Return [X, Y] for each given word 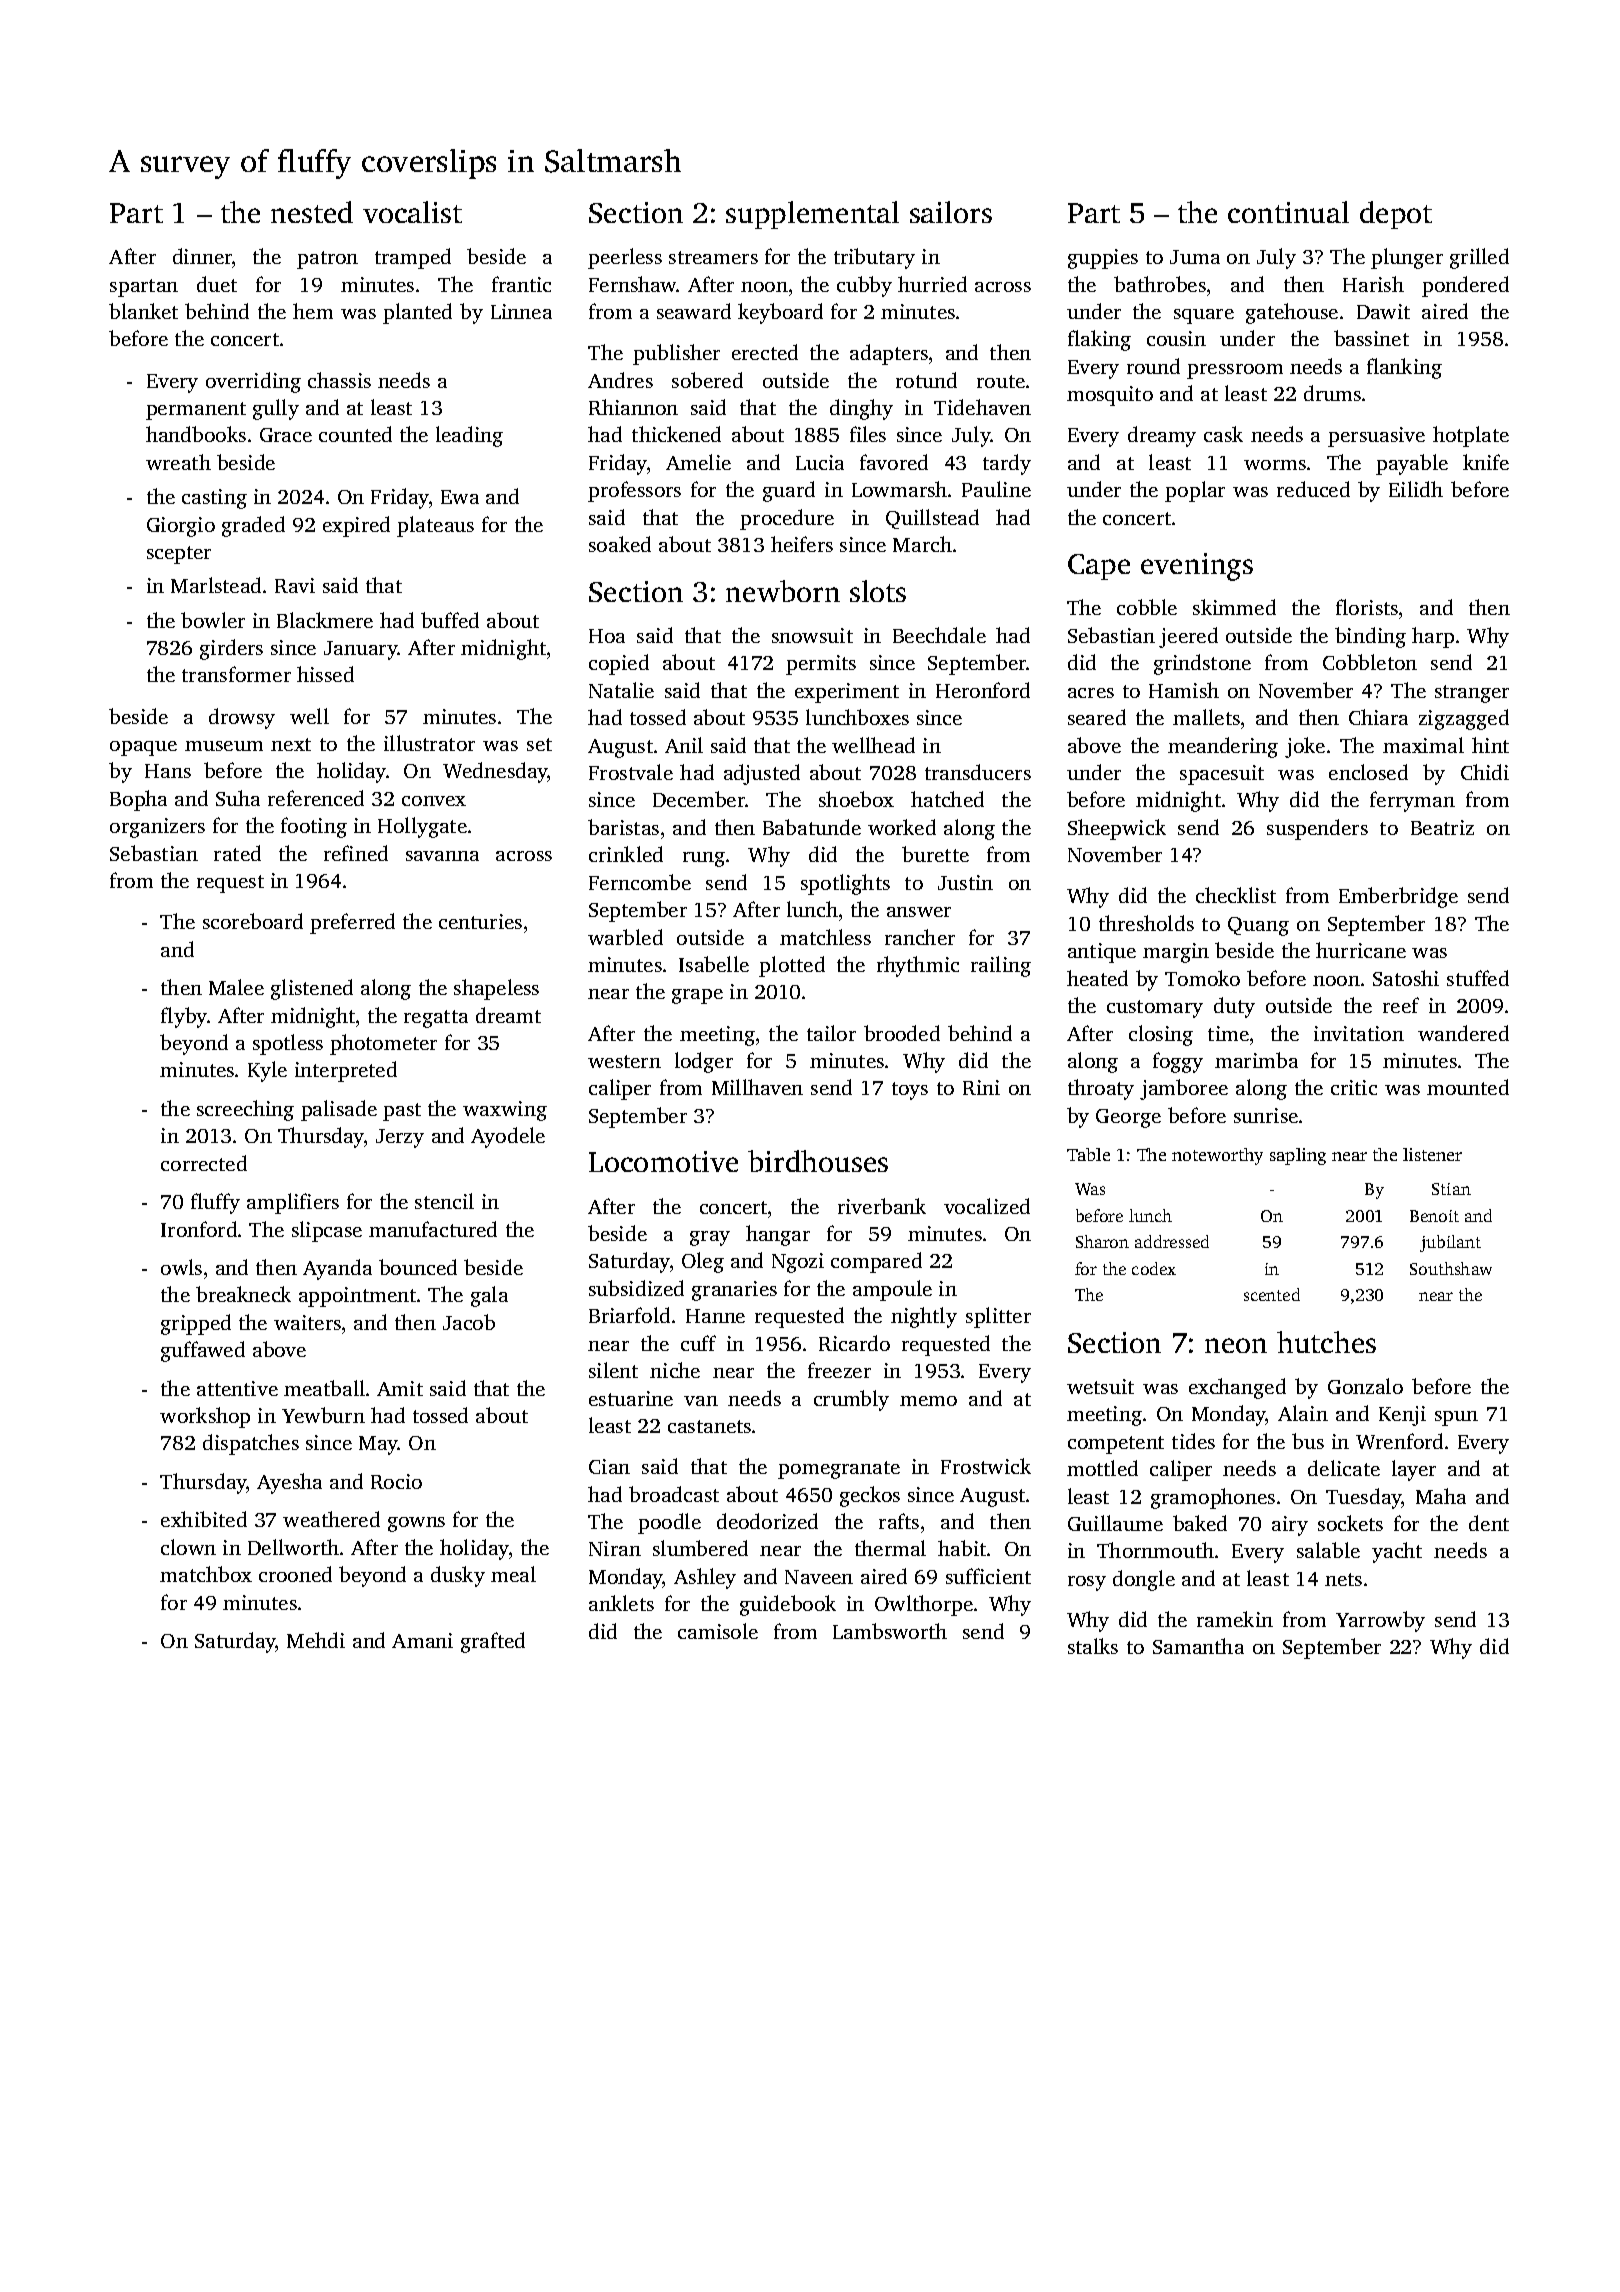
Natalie [621, 690]
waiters [307, 1322]
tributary [874, 258]
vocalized [987, 1206]
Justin [965, 882]
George [1128, 1118]
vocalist [412, 212]
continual [1288, 212]
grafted [493, 1642]
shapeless [496, 989]
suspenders [1317, 829]
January [361, 650]
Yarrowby [1380, 1621]
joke [1305, 747]
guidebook [788, 1605]
